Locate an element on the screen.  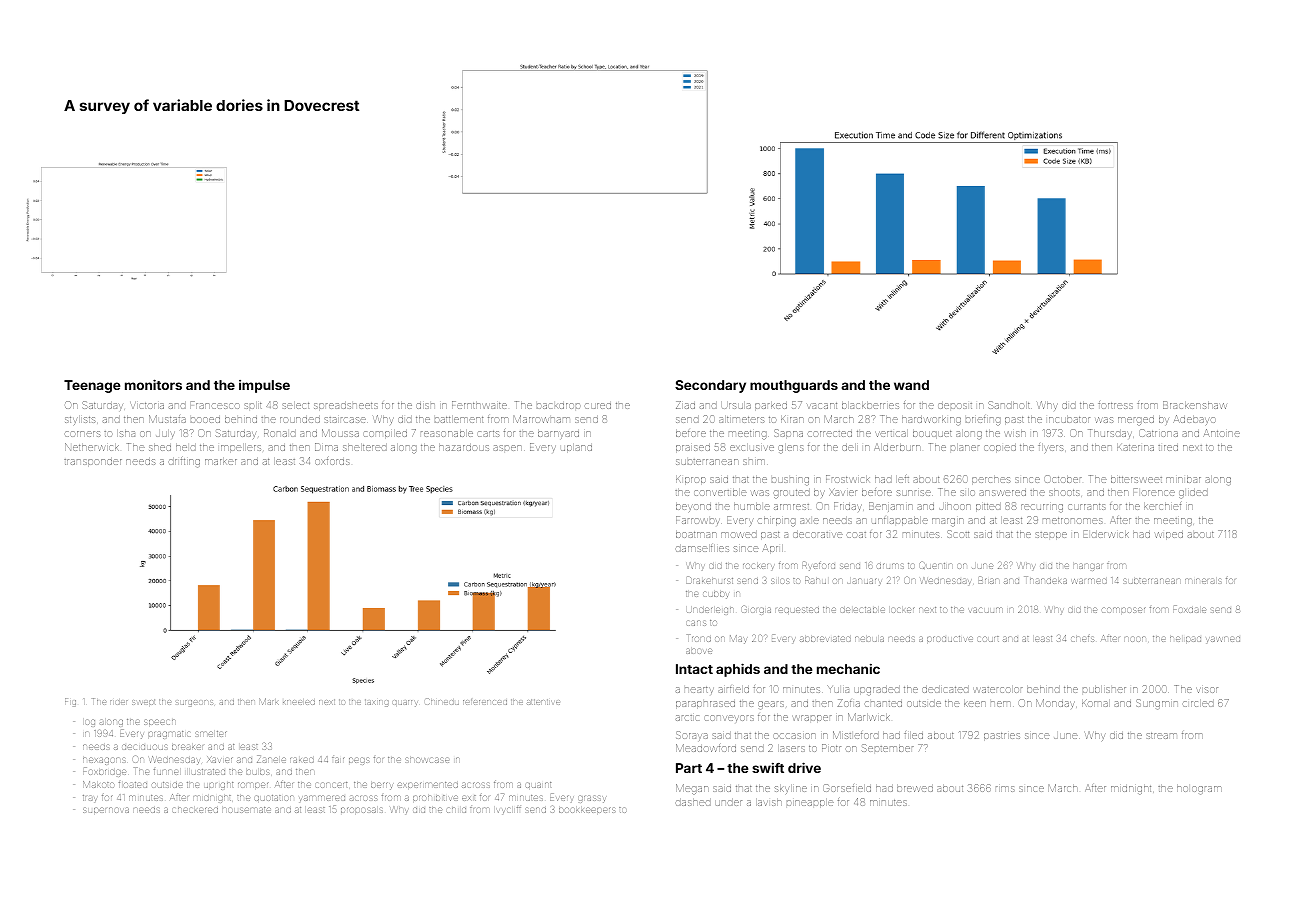
damselflies is located at coordinates (702, 548).
